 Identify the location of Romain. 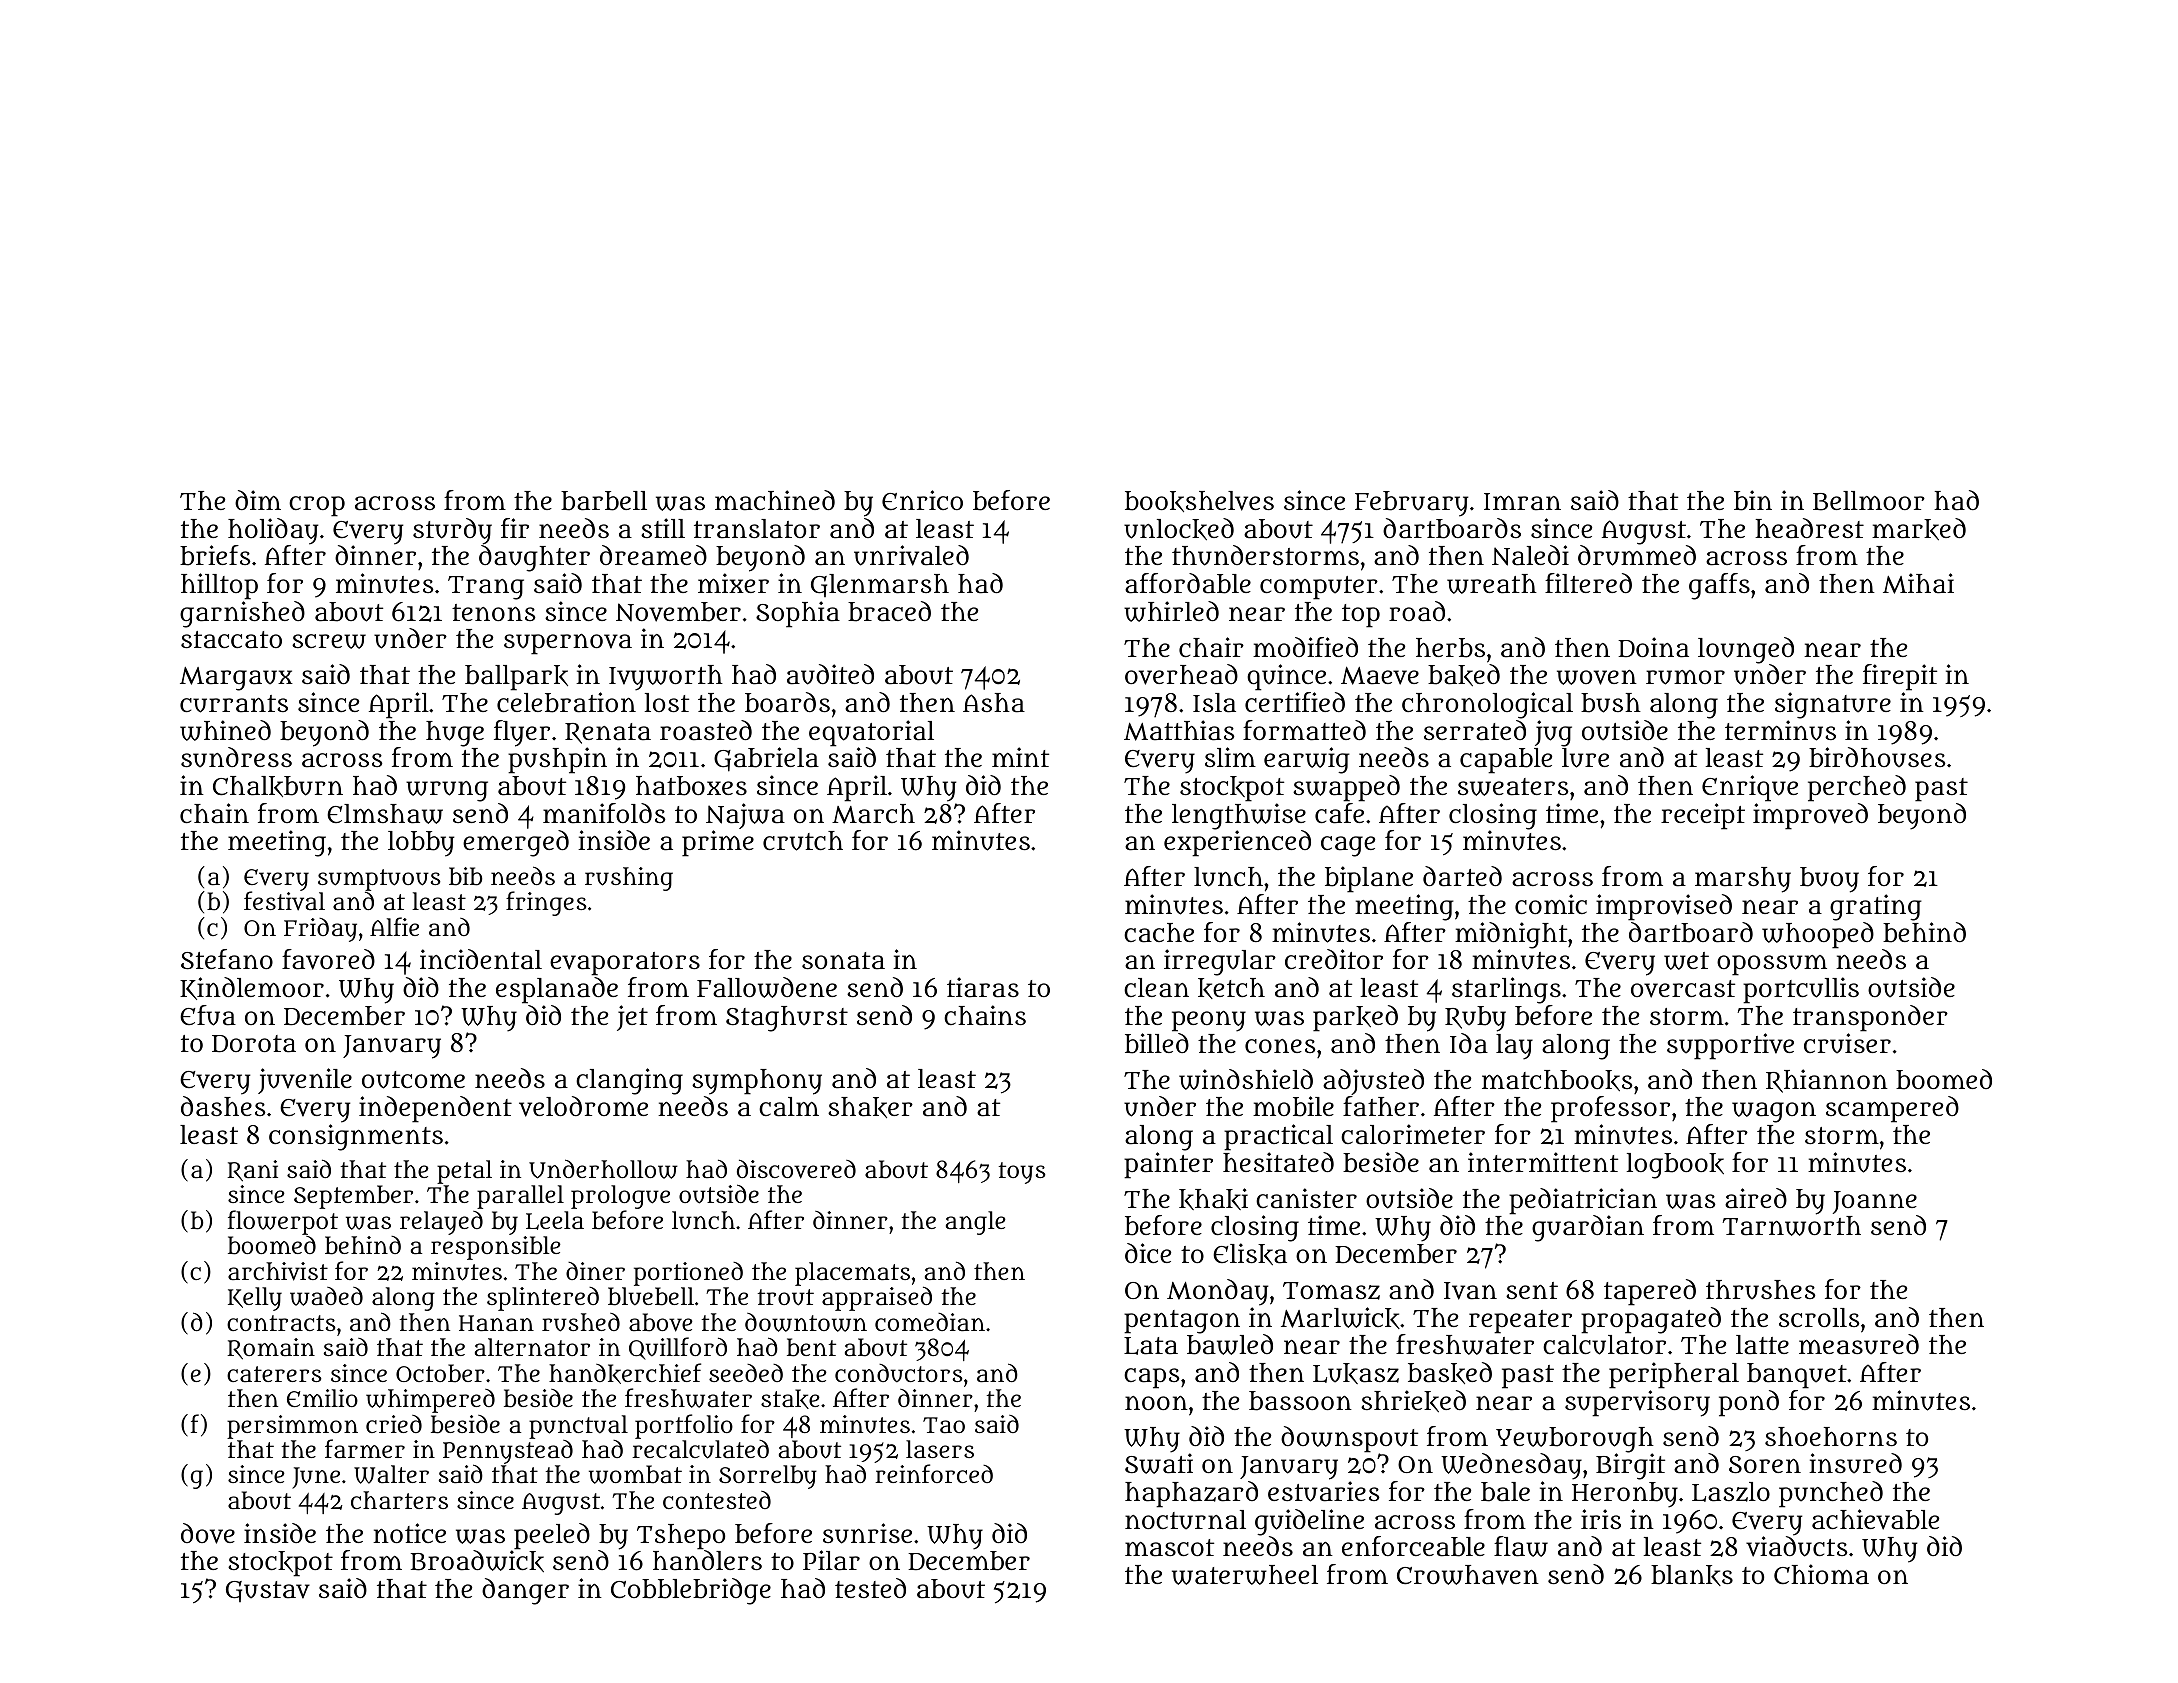
(271, 1349).
